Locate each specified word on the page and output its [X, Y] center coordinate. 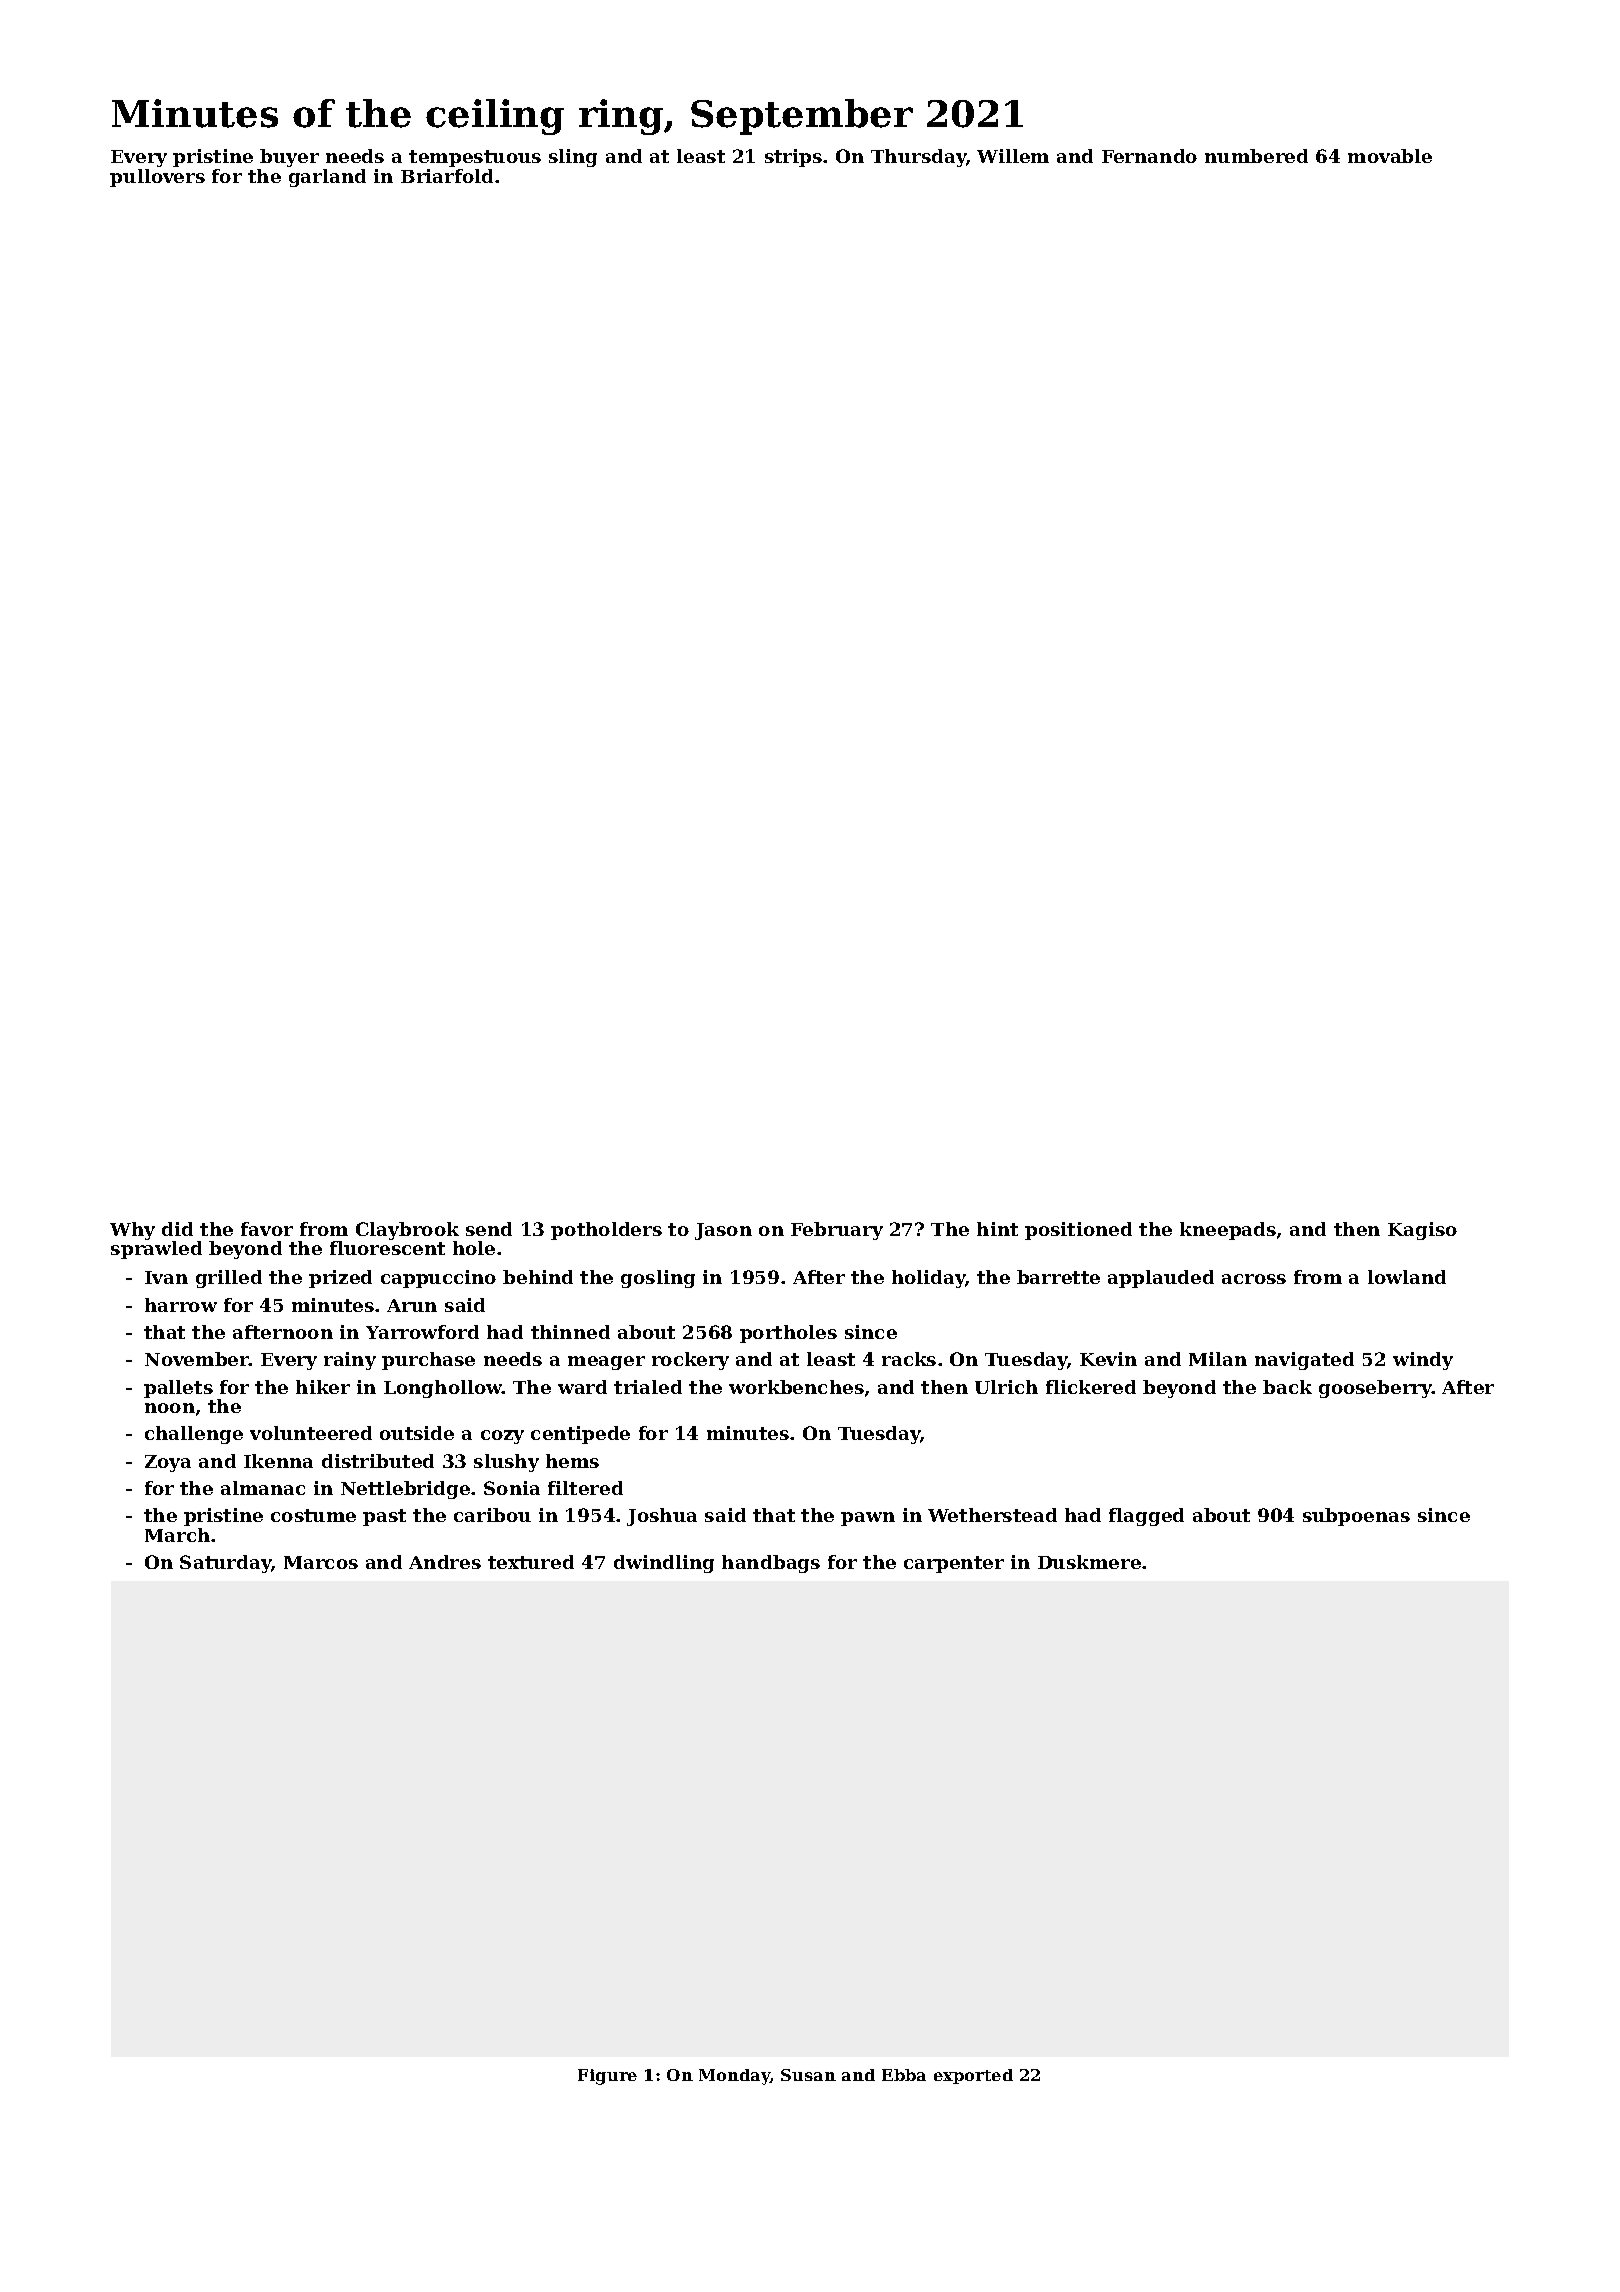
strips [793, 158]
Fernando [1149, 156]
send [489, 1229]
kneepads [1228, 1231]
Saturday [225, 1564]
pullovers [157, 178]
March [177, 1535]
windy [1423, 1361]
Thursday [918, 158]
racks [909, 1359]
